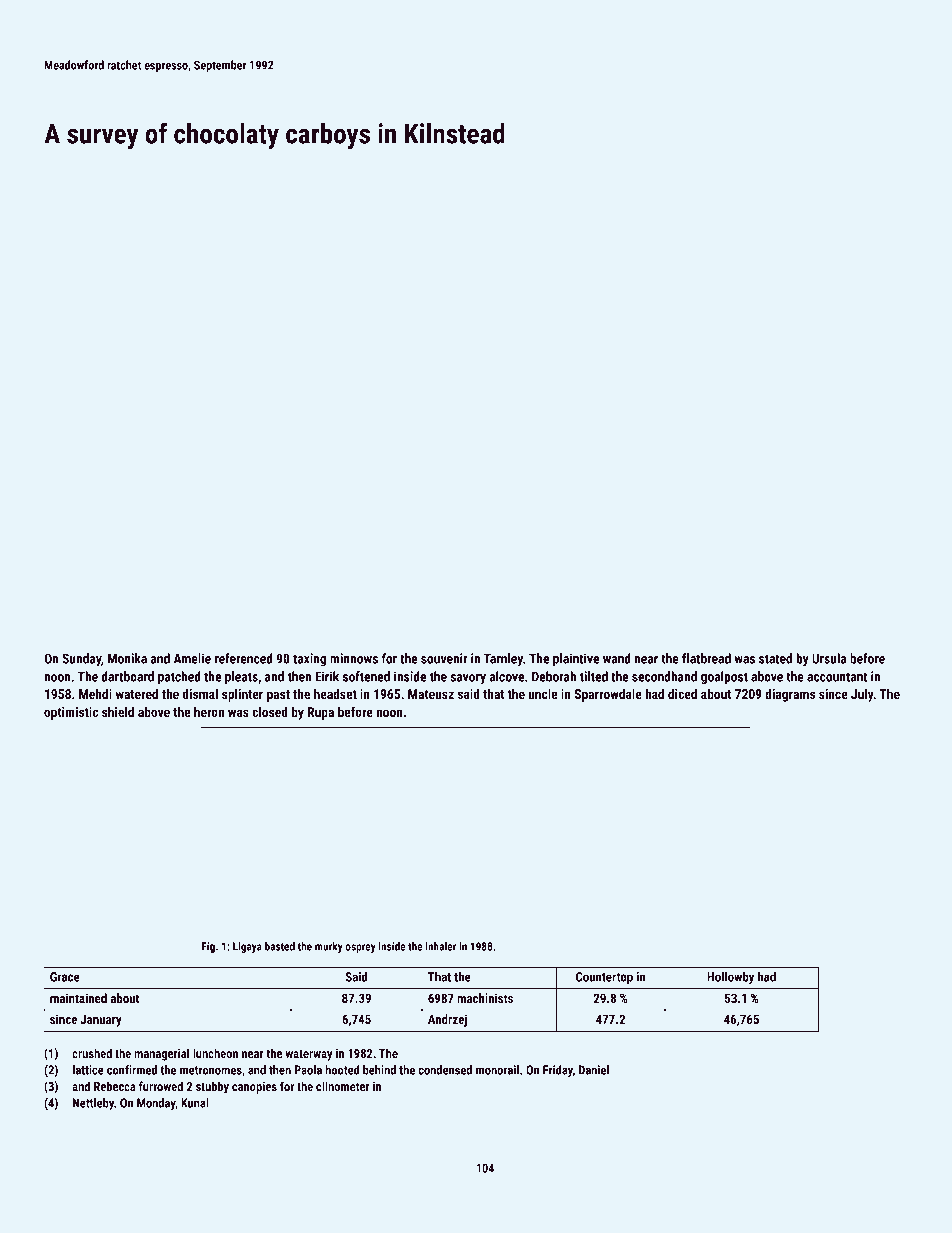 The height and width of the document is (1233, 952). Describe the element at coordinates (468, 679) in the document. I see `savory` at that location.
